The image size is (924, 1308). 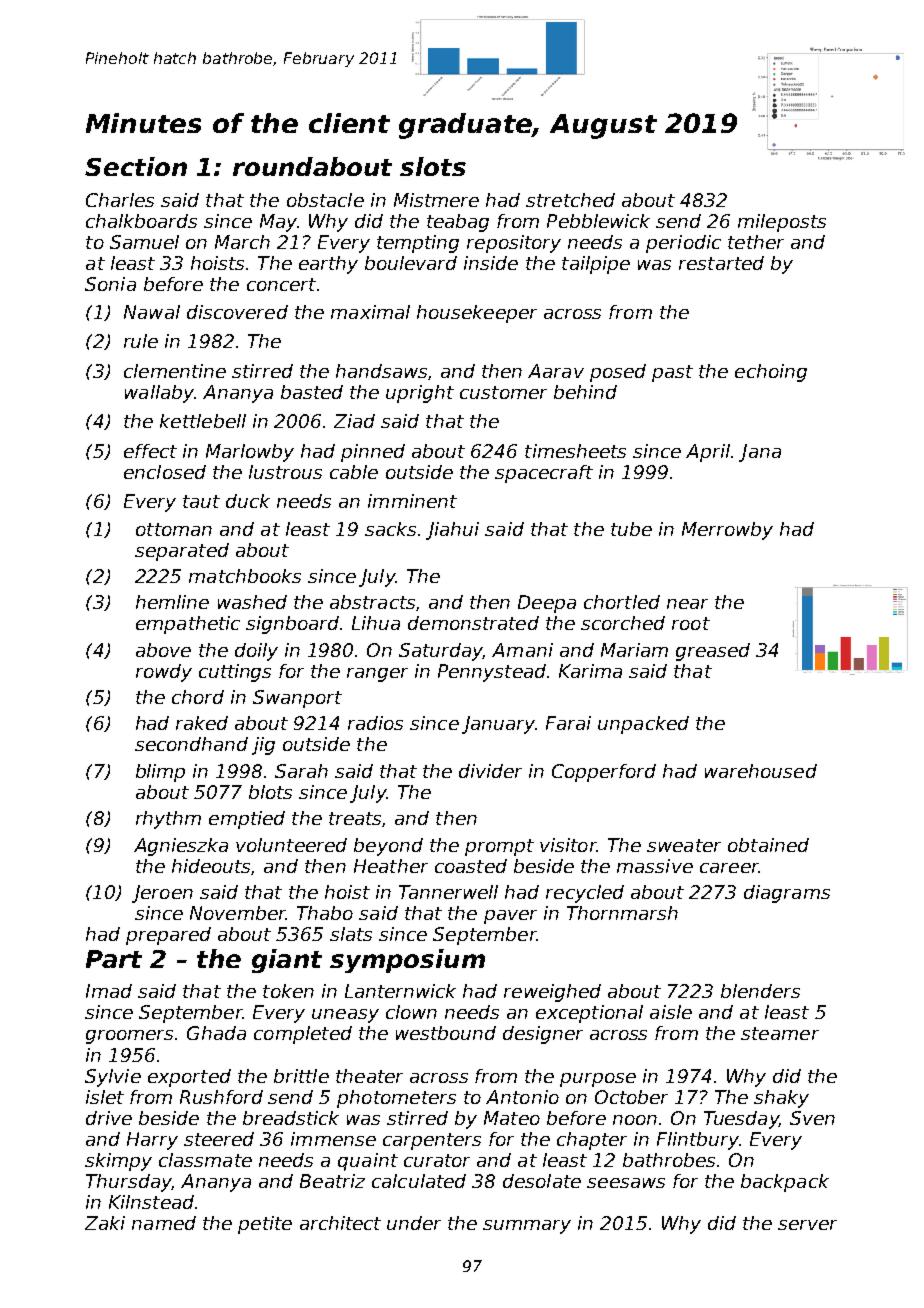 What do you see at coordinates (433, 166) in the screenshot?
I see `slots` at bounding box center [433, 166].
